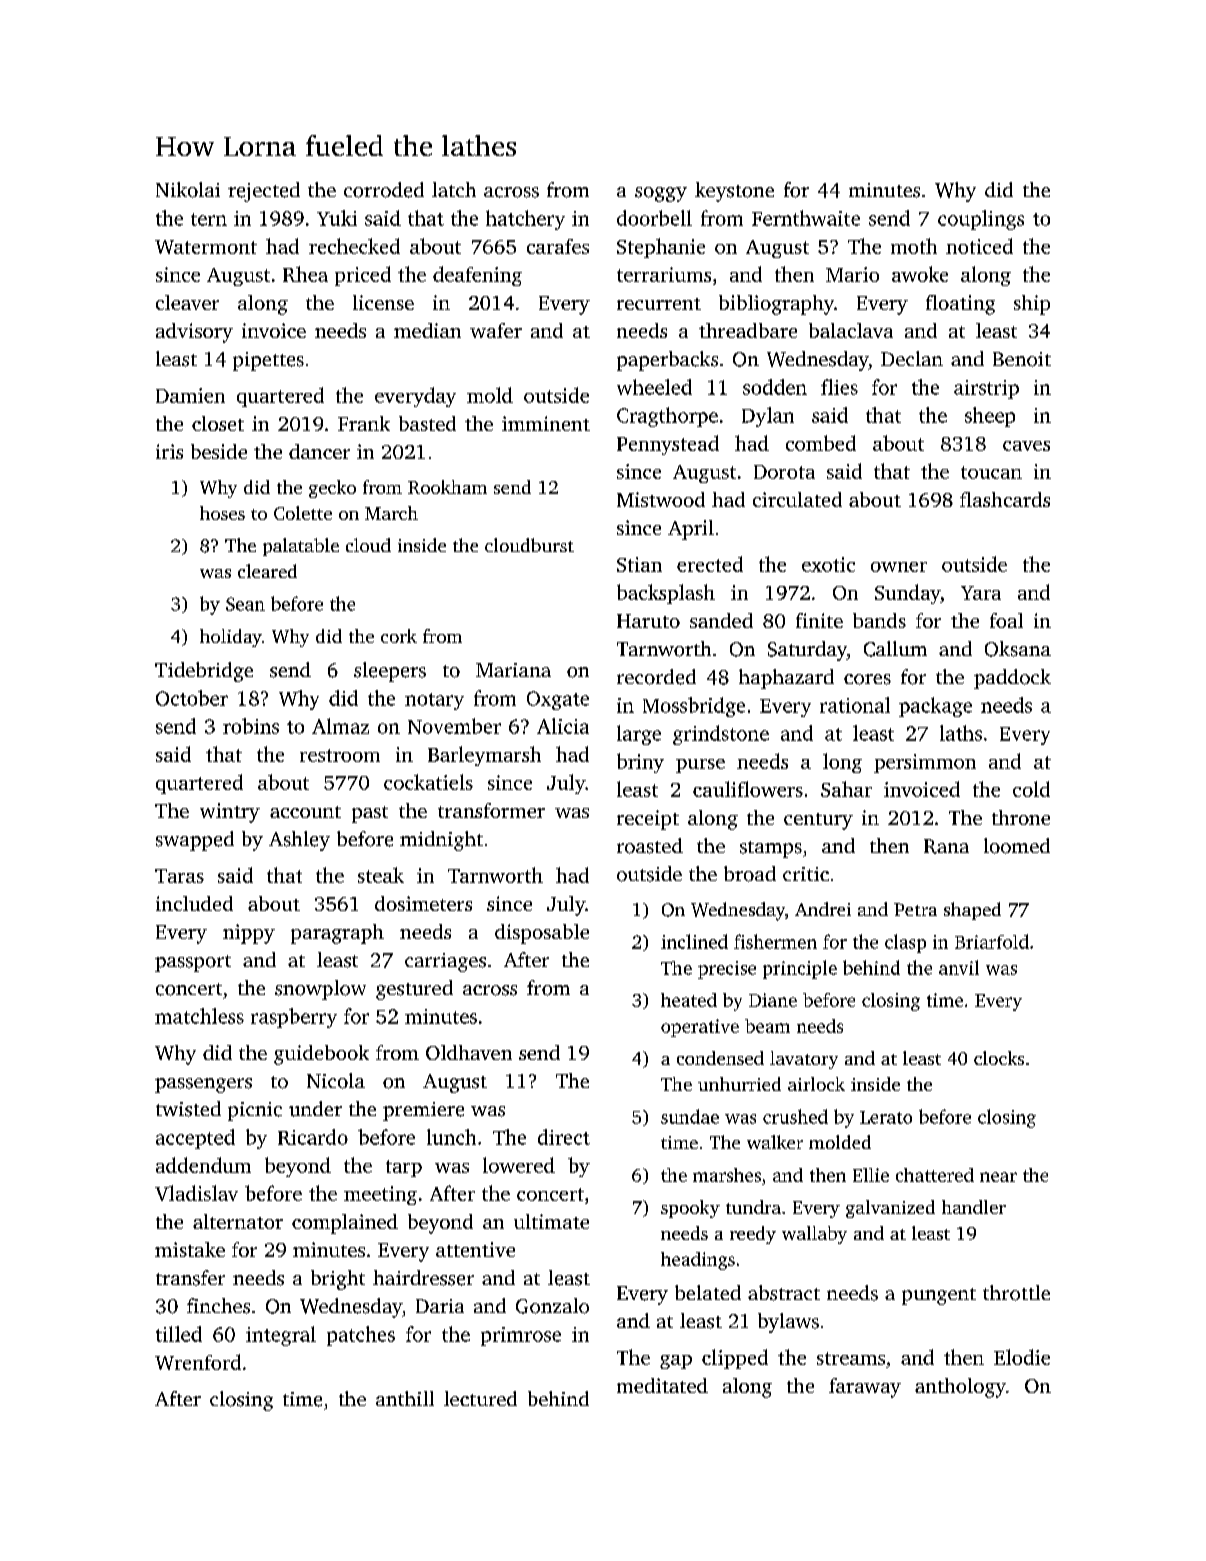 The width and height of the screenshot is (1206, 1561). What do you see at coordinates (384, 190) in the screenshot?
I see `corroded` at bounding box center [384, 190].
